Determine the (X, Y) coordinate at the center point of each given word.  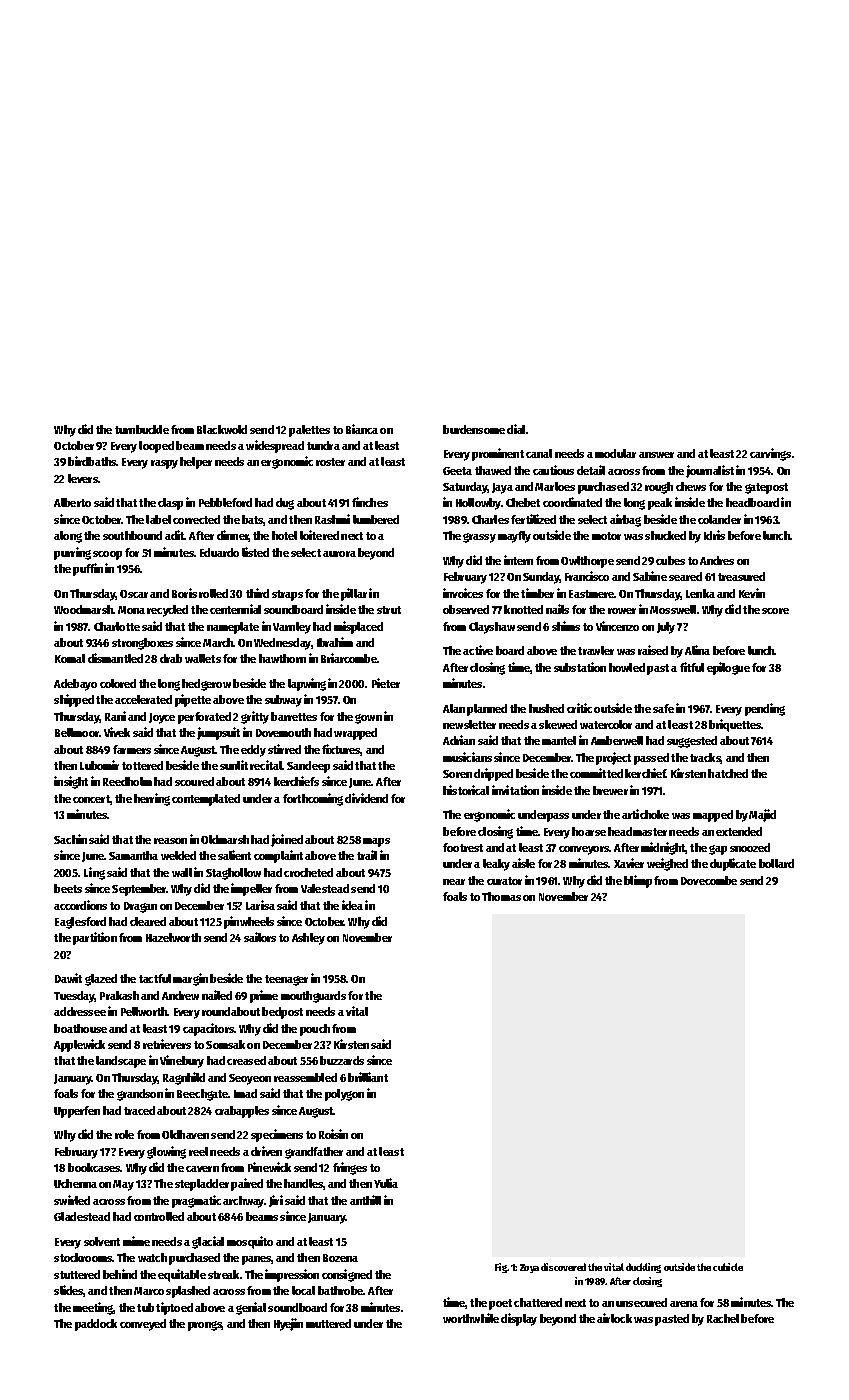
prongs (205, 1326)
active (478, 650)
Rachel (723, 1318)
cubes (670, 560)
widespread (275, 446)
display (519, 1319)
